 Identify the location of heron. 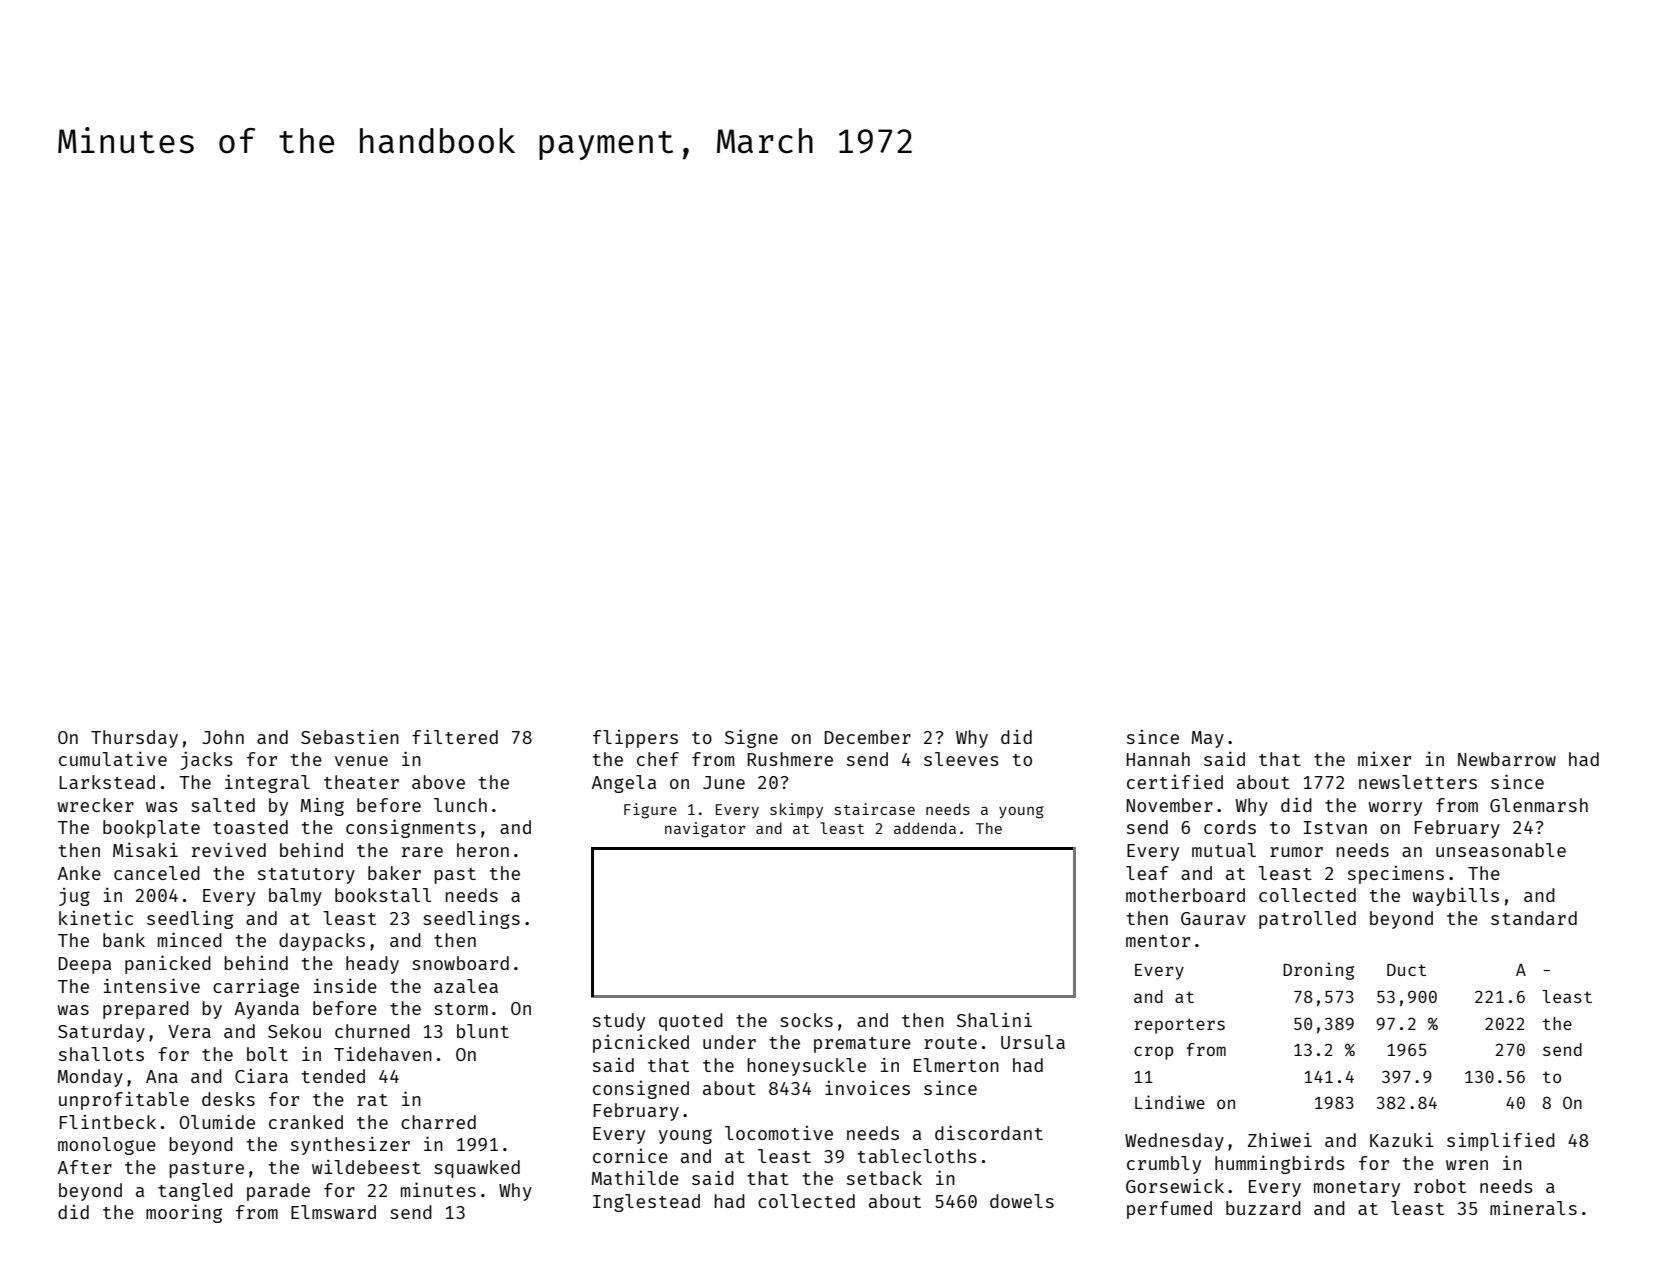
(483, 850).
